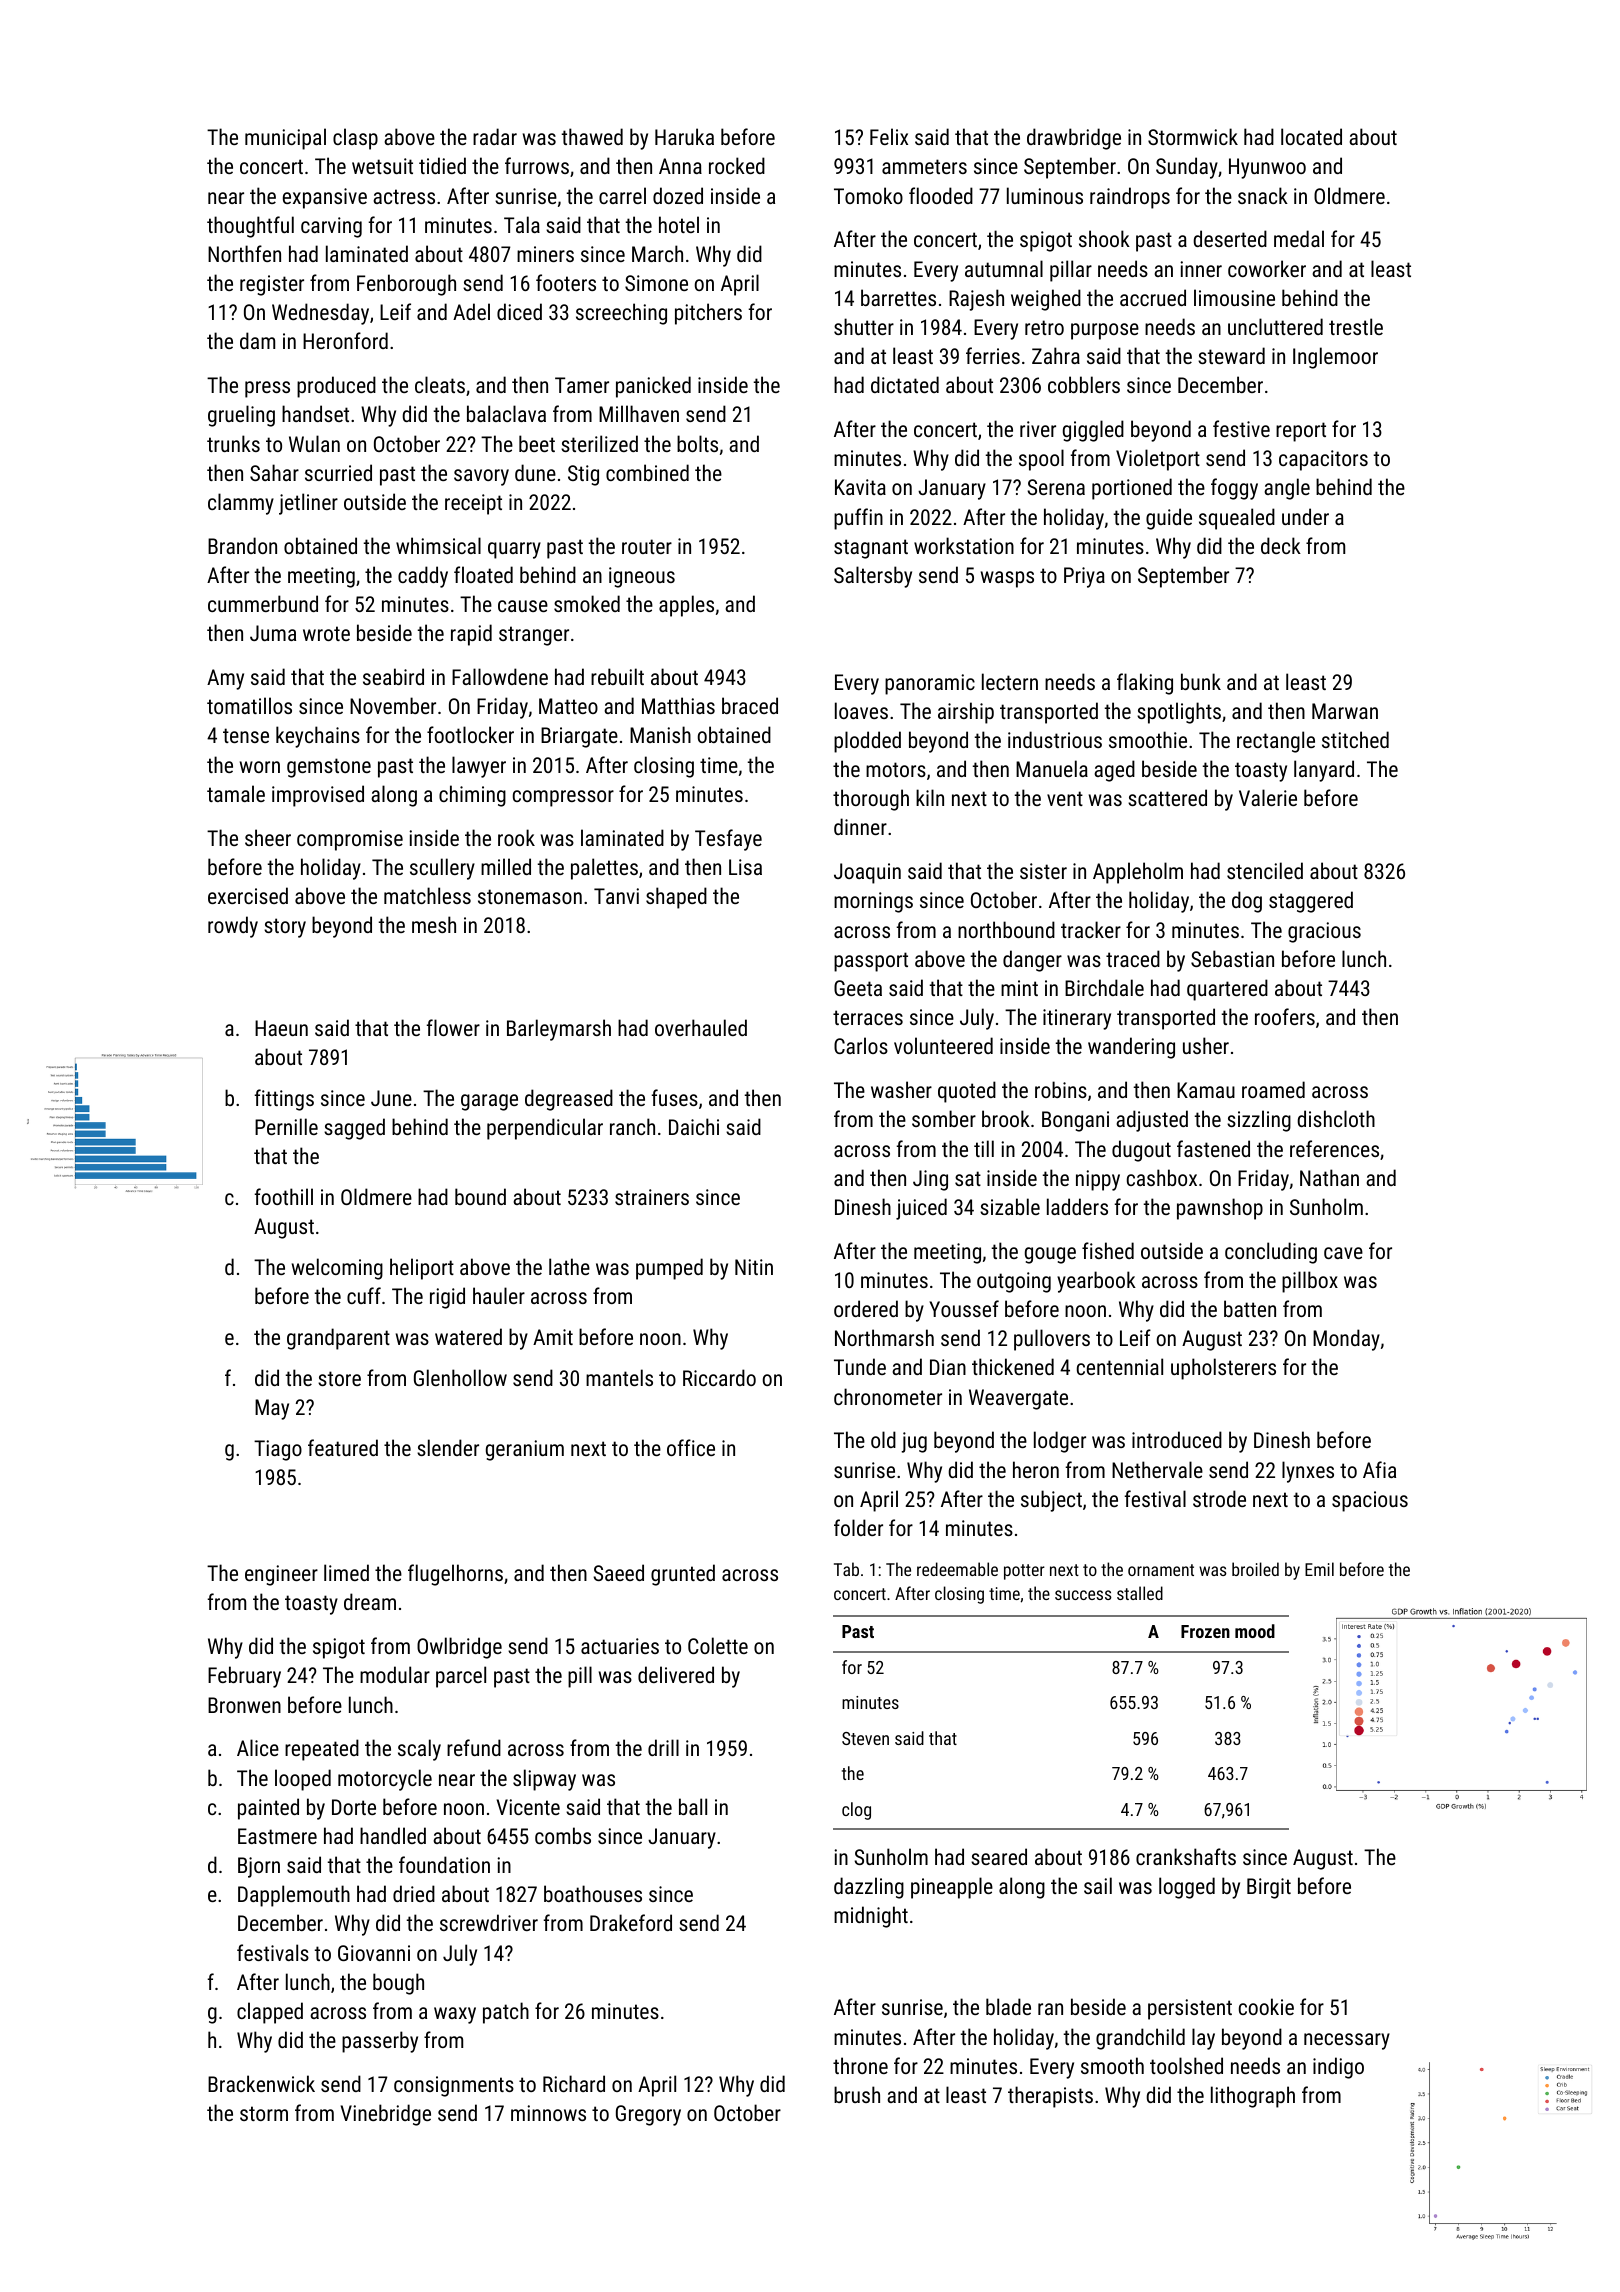 The width and height of the screenshot is (1620, 2292). I want to click on patch, so click(506, 2013).
